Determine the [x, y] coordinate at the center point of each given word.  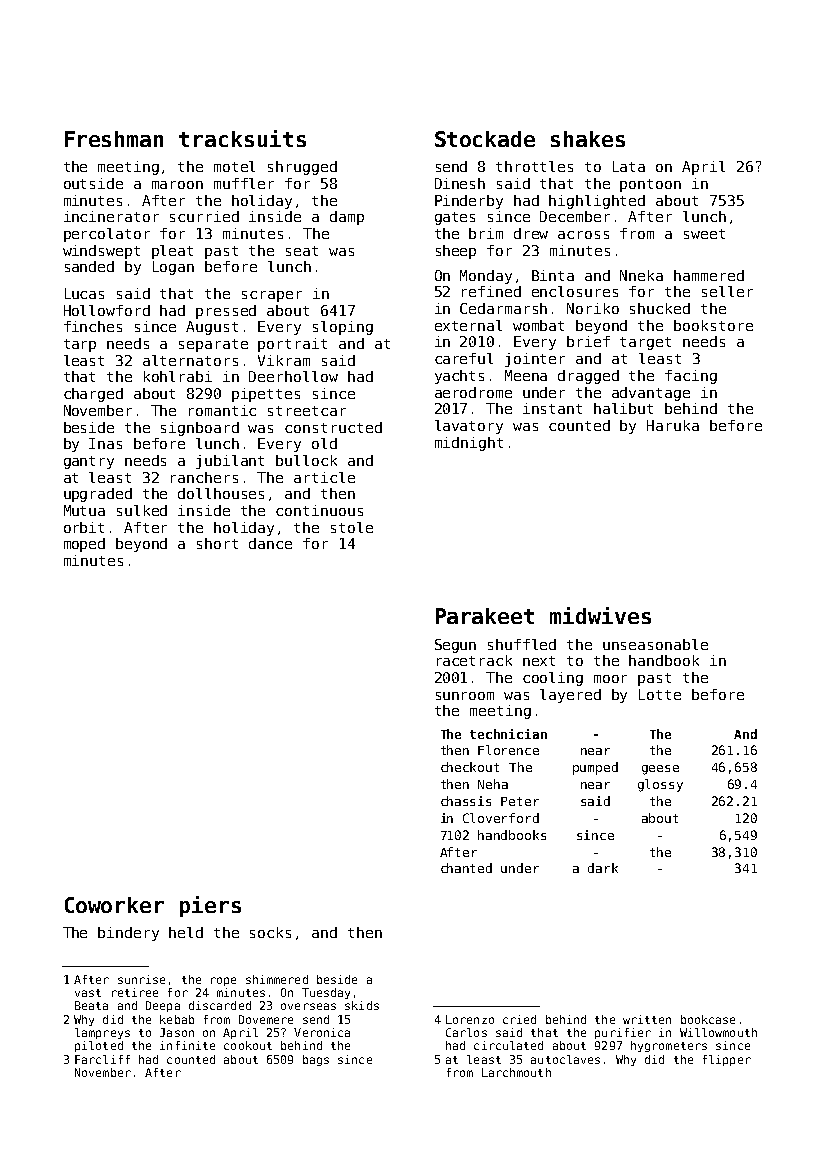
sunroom [465, 696]
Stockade [485, 139]
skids [362, 1005]
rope [223, 981]
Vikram [284, 360]
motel [234, 166]
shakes [588, 139]
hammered [709, 275]
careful [464, 358]
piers [210, 906]
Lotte [660, 694]
